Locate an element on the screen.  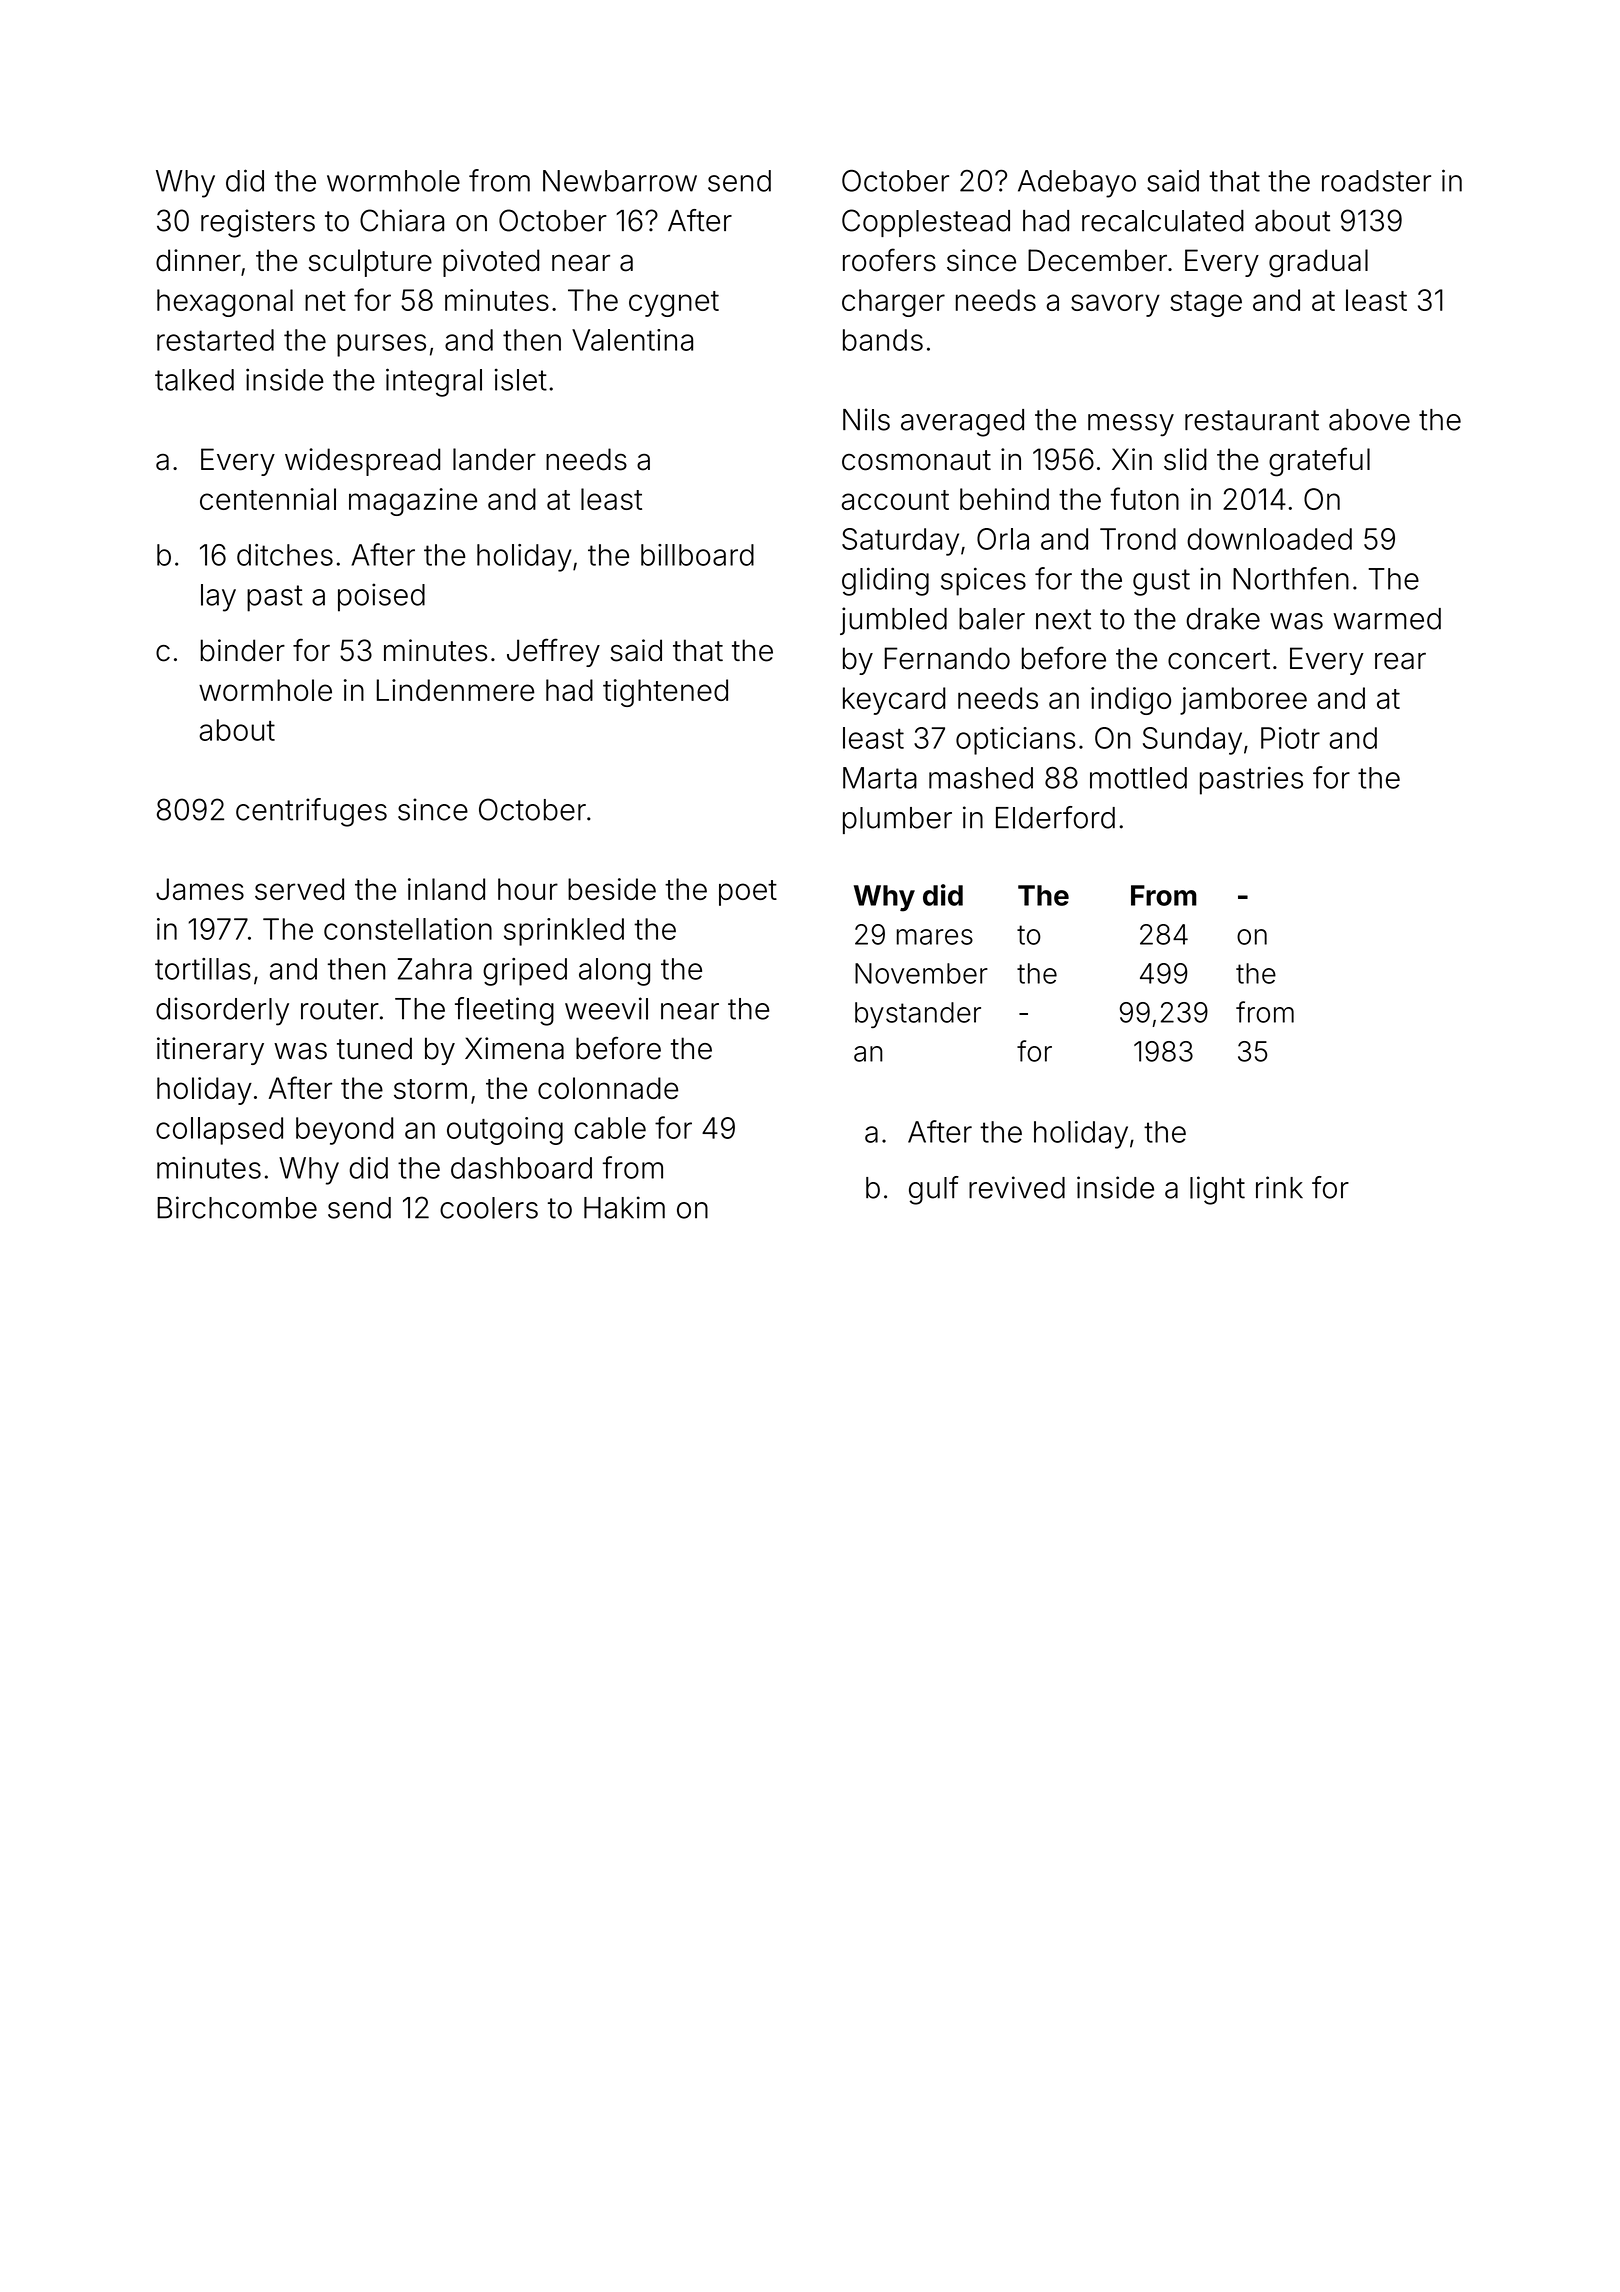
pivoted is located at coordinates (491, 263).
